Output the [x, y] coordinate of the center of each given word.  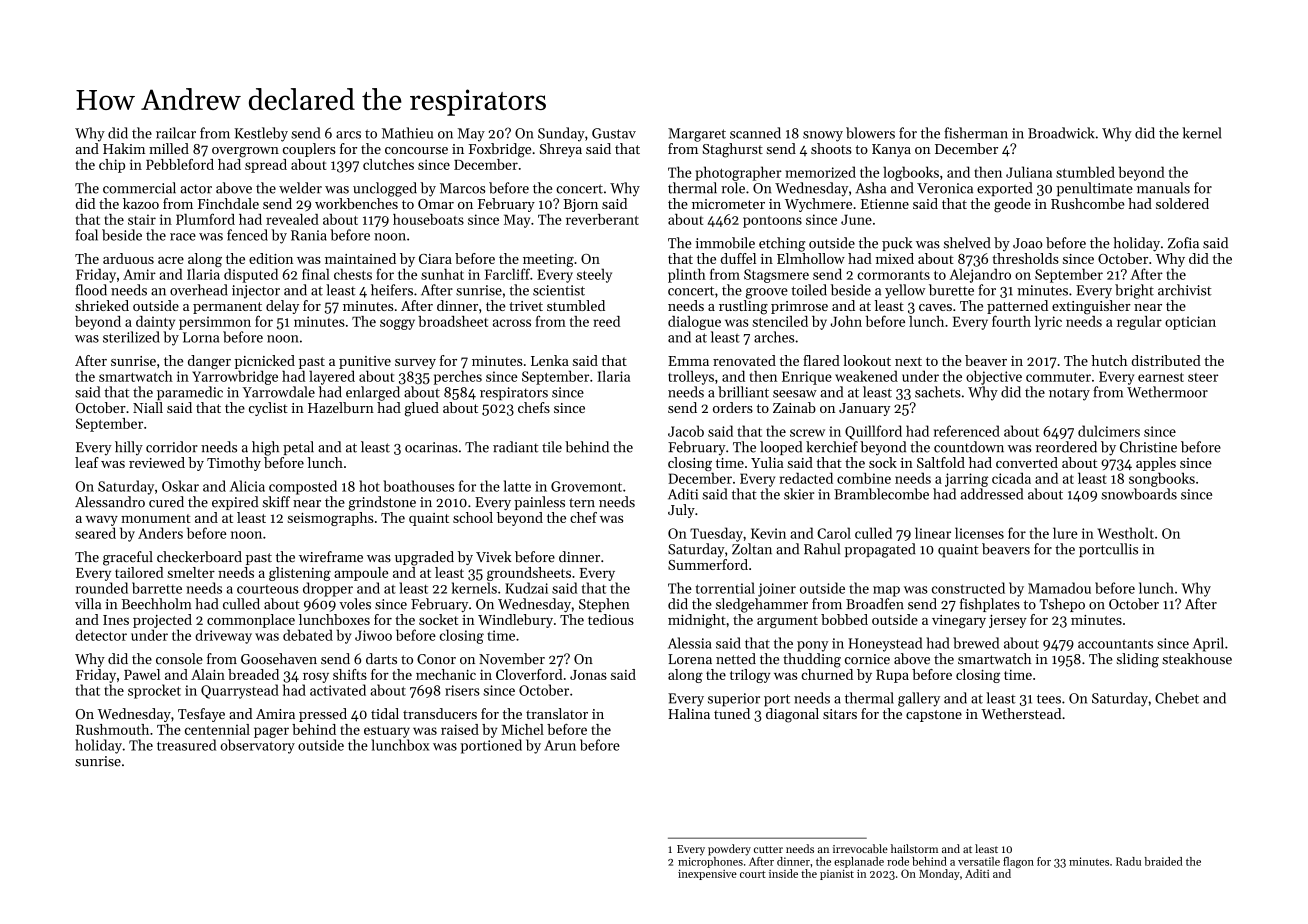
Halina [689, 713]
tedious [611, 619]
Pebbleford [180, 164]
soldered [1182, 203]
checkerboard [199, 557]
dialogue [694, 323]
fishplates [990, 605]
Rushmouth [112, 729]
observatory [257, 746]
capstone [934, 716]
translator [557, 713]
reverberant [602, 219]
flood [91, 290]
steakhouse [1197, 659]
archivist [1185, 290]
